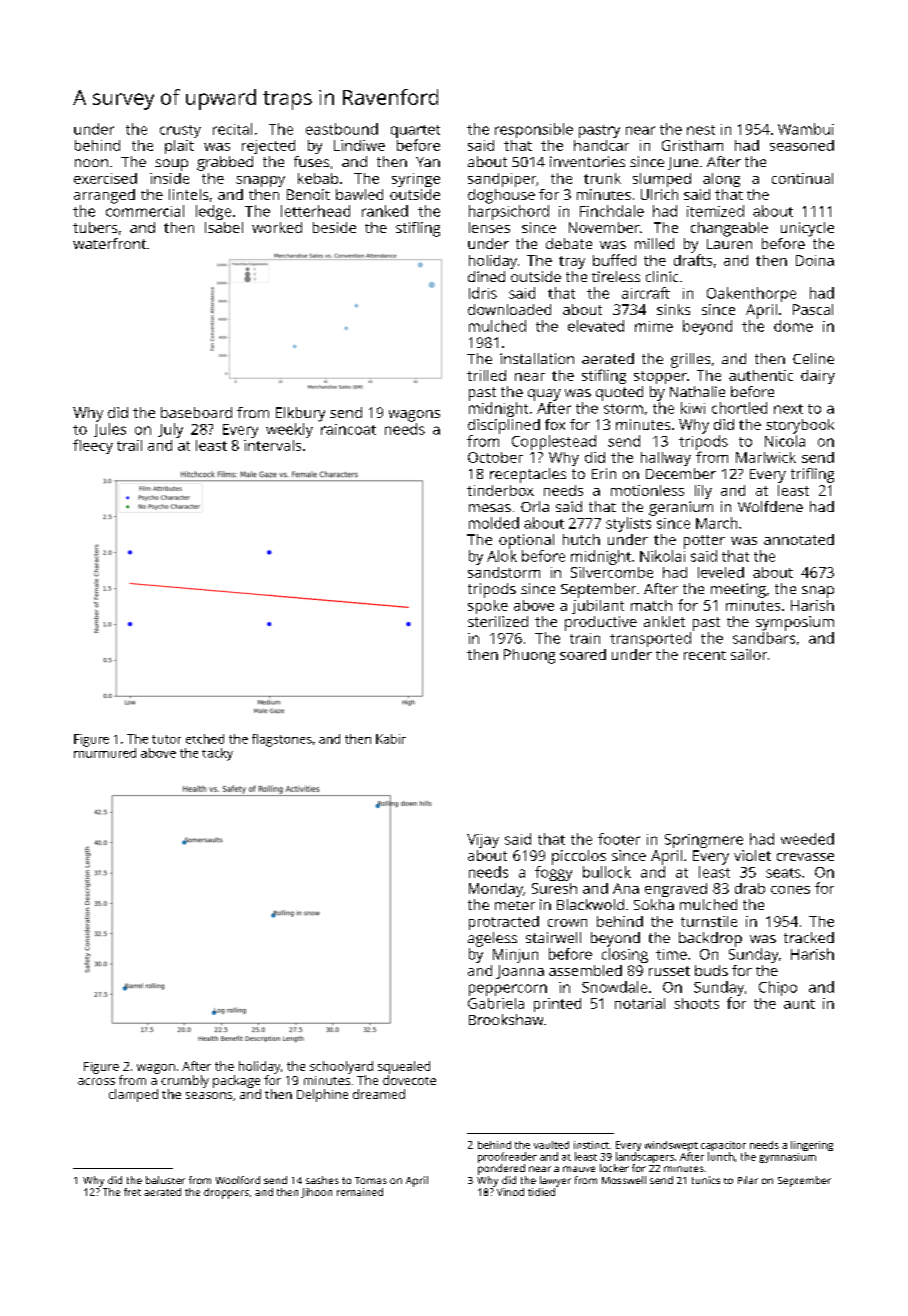 The height and width of the screenshot is (1316, 908). I want to click on intervals, so click(272, 445).
